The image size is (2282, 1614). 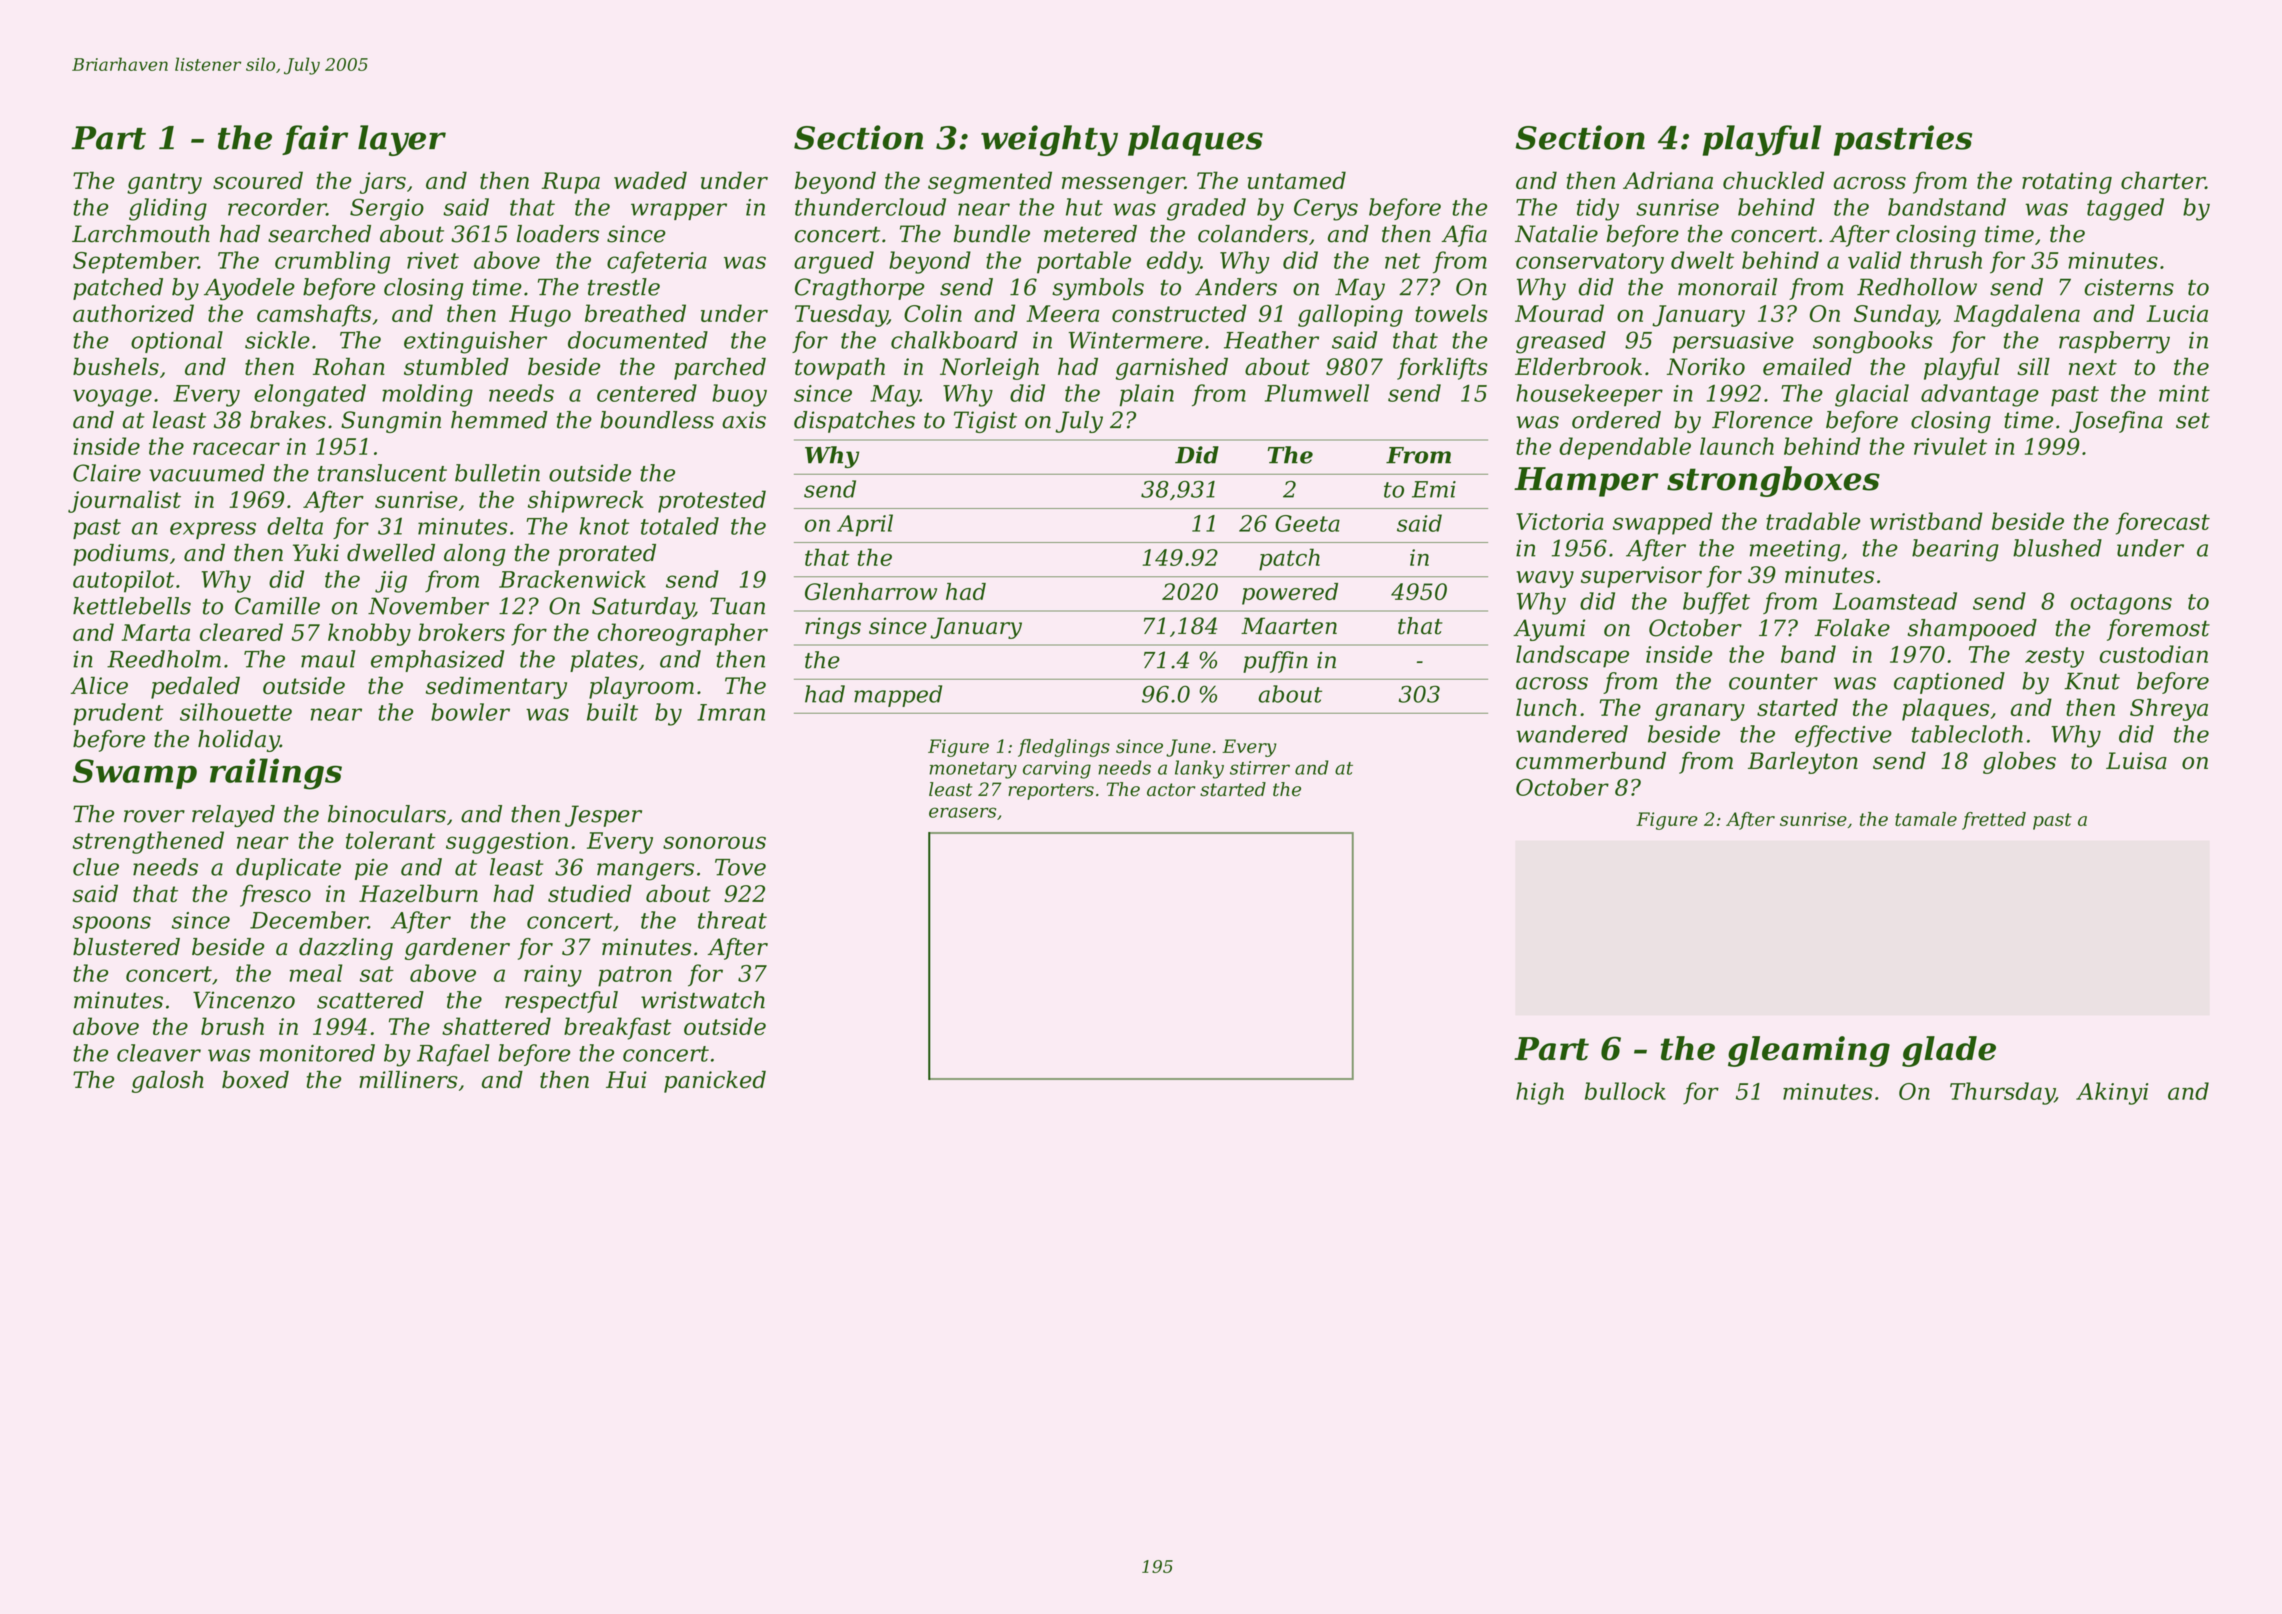 I want to click on tagged, so click(x=2125, y=209).
